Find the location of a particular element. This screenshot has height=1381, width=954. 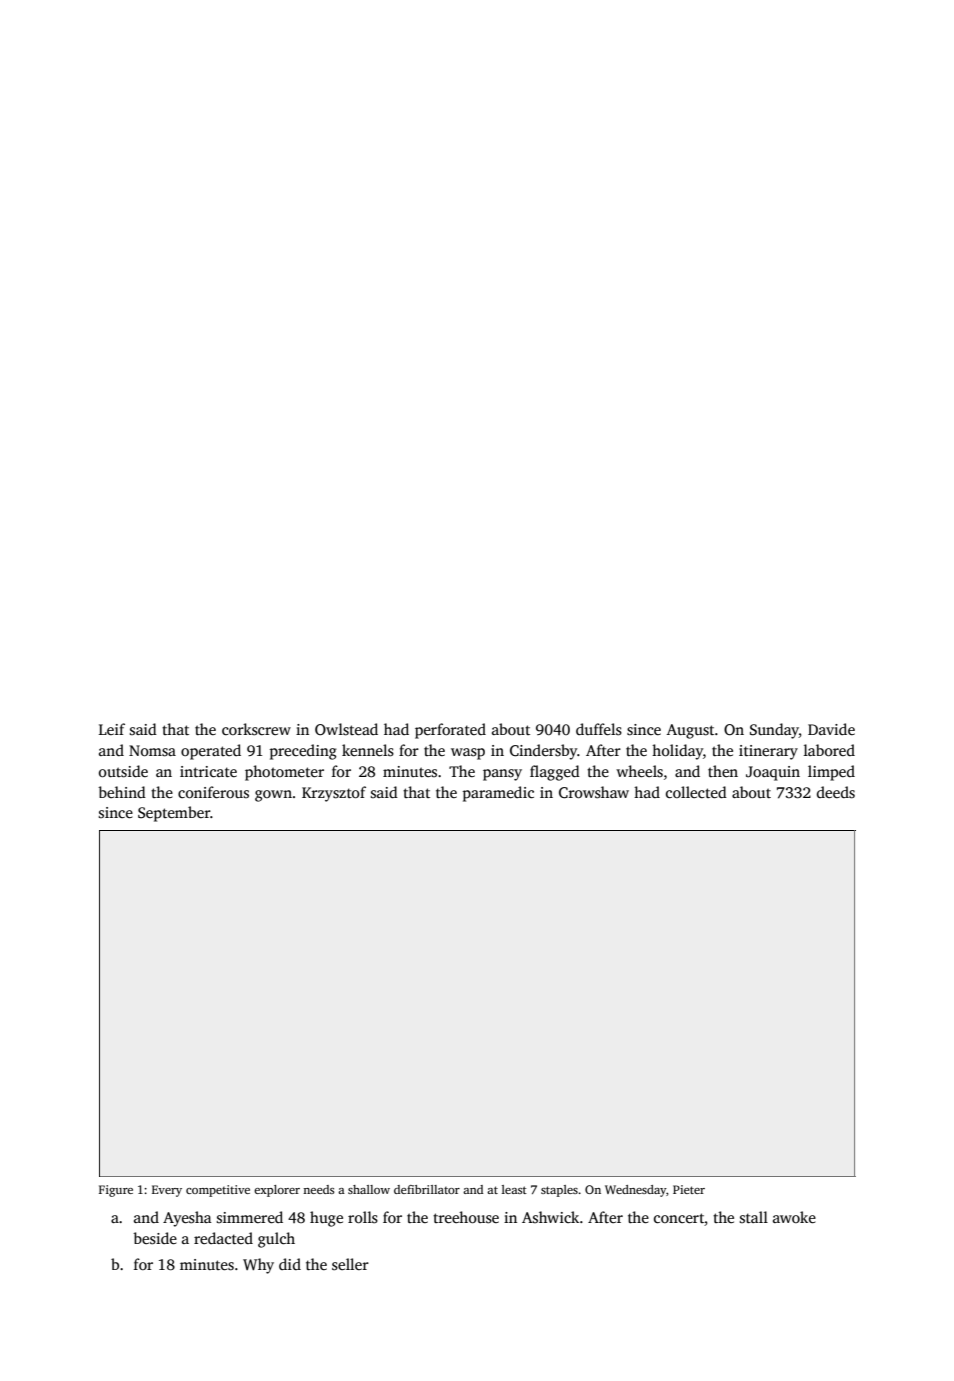

September is located at coordinates (174, 814).
